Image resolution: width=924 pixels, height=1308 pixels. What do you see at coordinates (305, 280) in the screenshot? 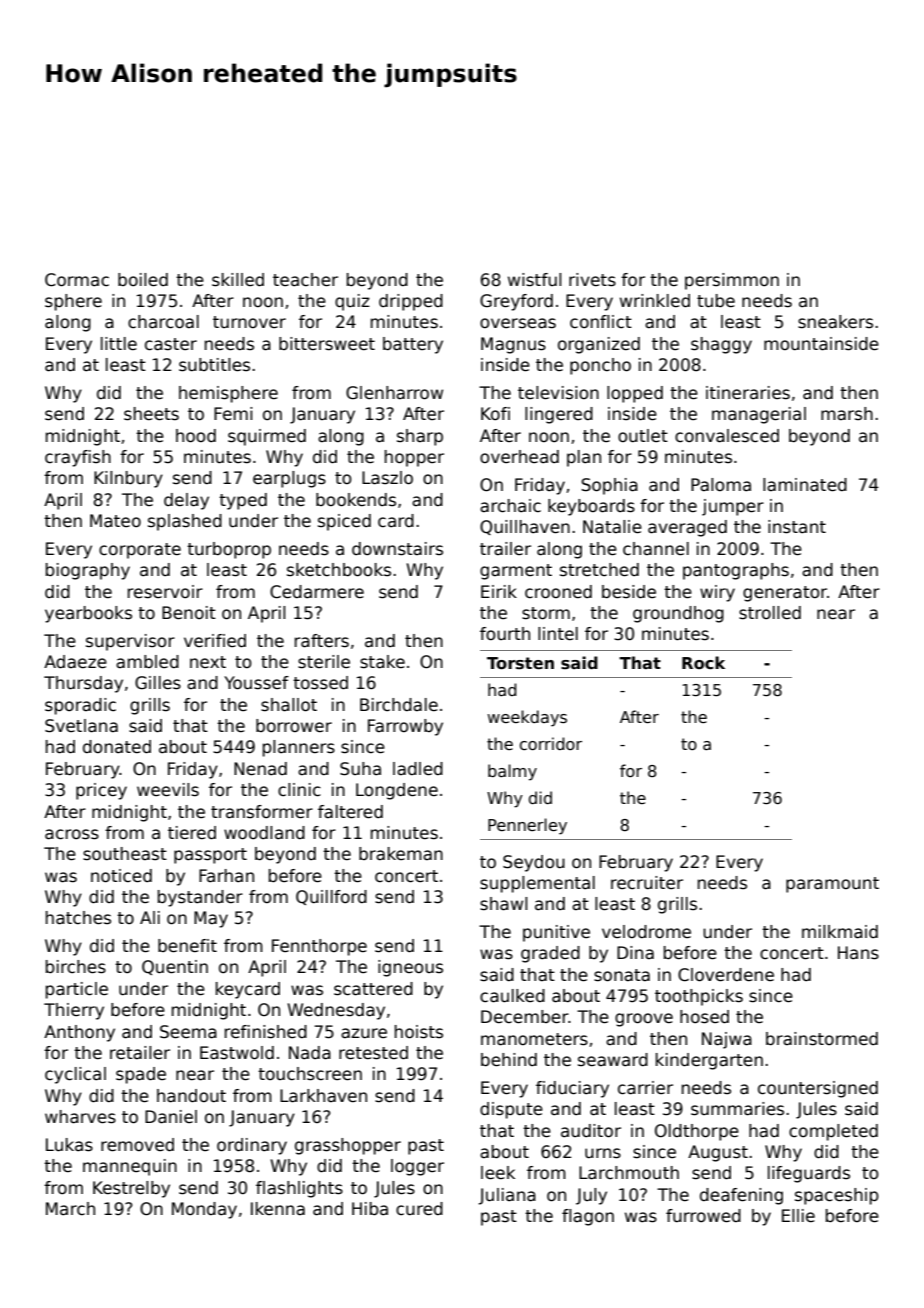
I see `teacher` at bounding box center [305, 280].
